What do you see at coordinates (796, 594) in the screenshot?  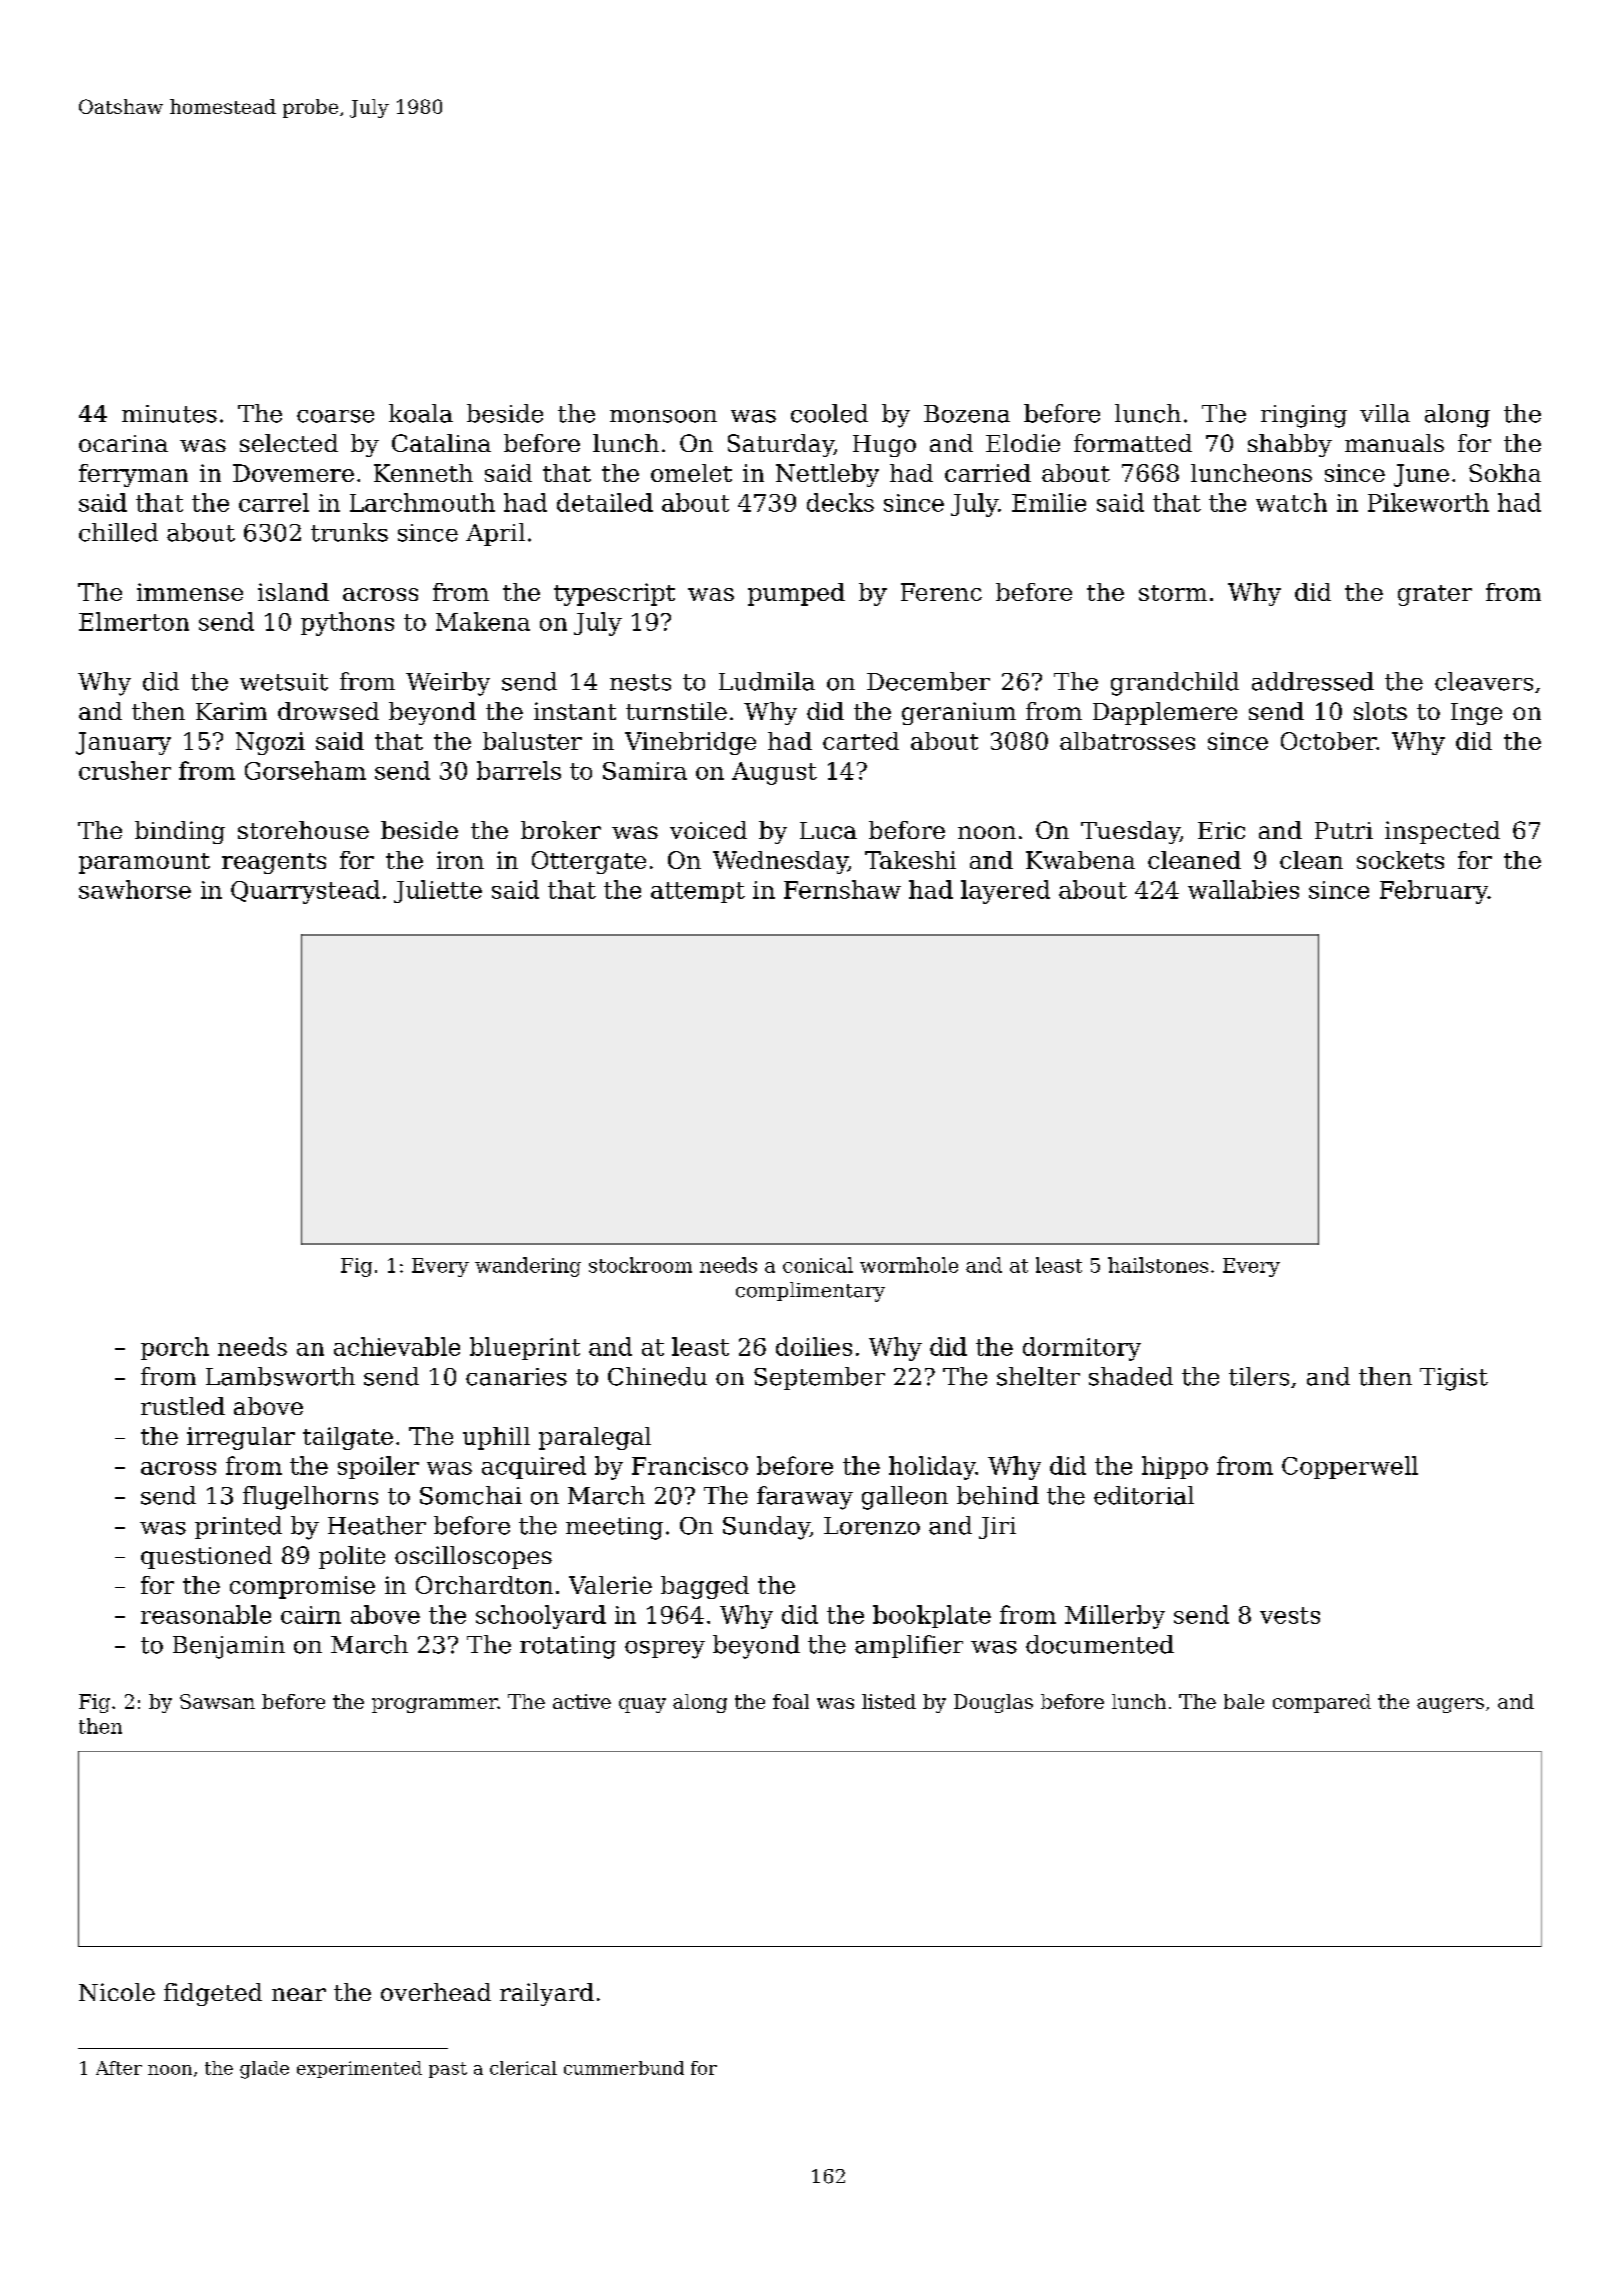 I see `pumped` at bounding box center [796, 594].
